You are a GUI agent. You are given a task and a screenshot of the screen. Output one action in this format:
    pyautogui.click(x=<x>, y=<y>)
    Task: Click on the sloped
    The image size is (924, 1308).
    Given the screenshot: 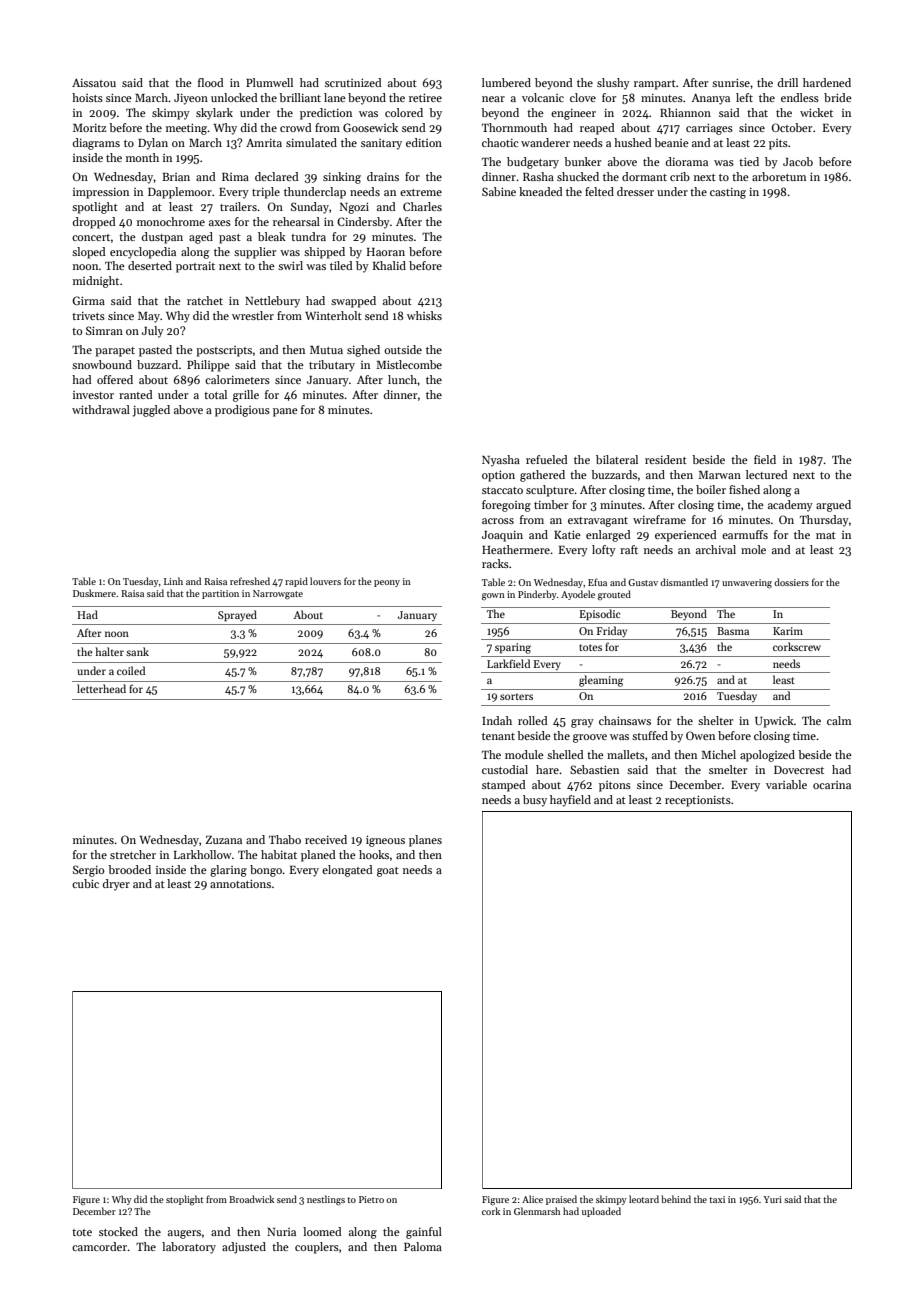 What is the action you would take?
    pyautogui.click(x=89, y=253)
